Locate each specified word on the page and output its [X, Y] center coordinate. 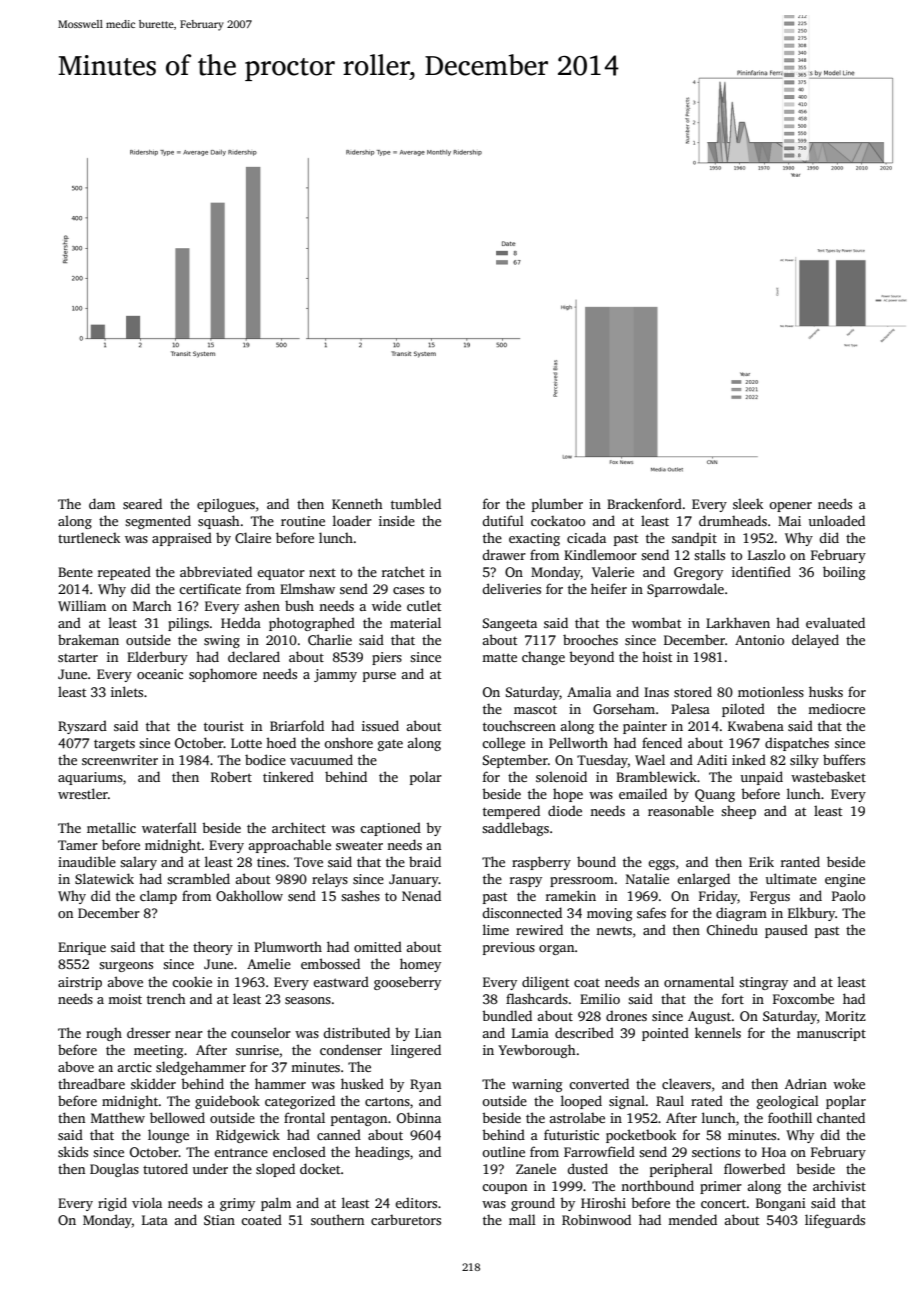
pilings [188, 624]
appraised [182, 539]
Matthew [118, 1118]
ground [533, 1204]
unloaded [837, 520]
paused [786, 931]
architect [299, 827]
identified [761, 571]
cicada [586, 537]
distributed [357, 1032]
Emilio [600, 998]
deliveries [512, 588]
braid [425, 861]
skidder [153, 1083]
